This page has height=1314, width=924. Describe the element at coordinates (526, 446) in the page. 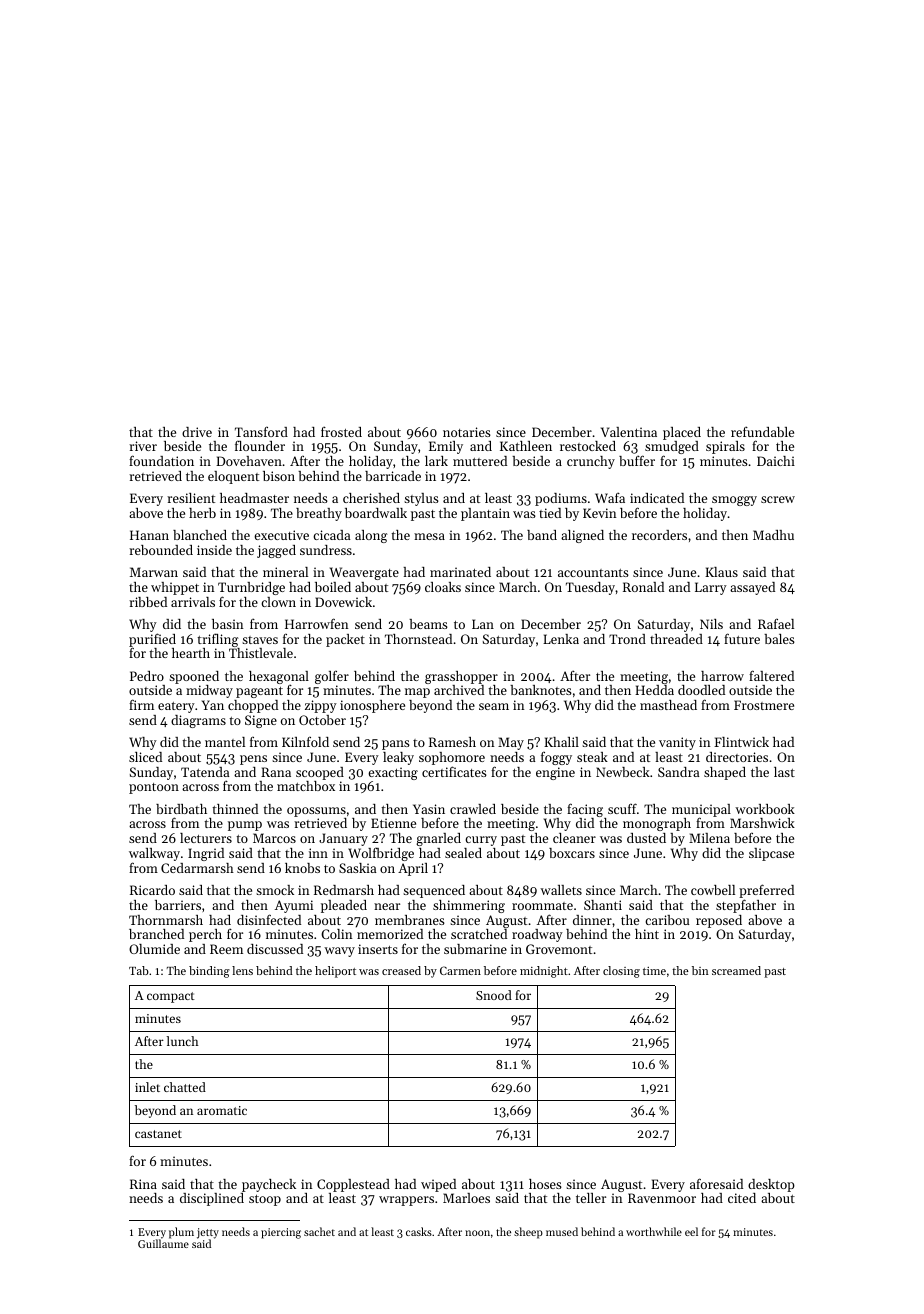

I see `Kathleen` at that location.
